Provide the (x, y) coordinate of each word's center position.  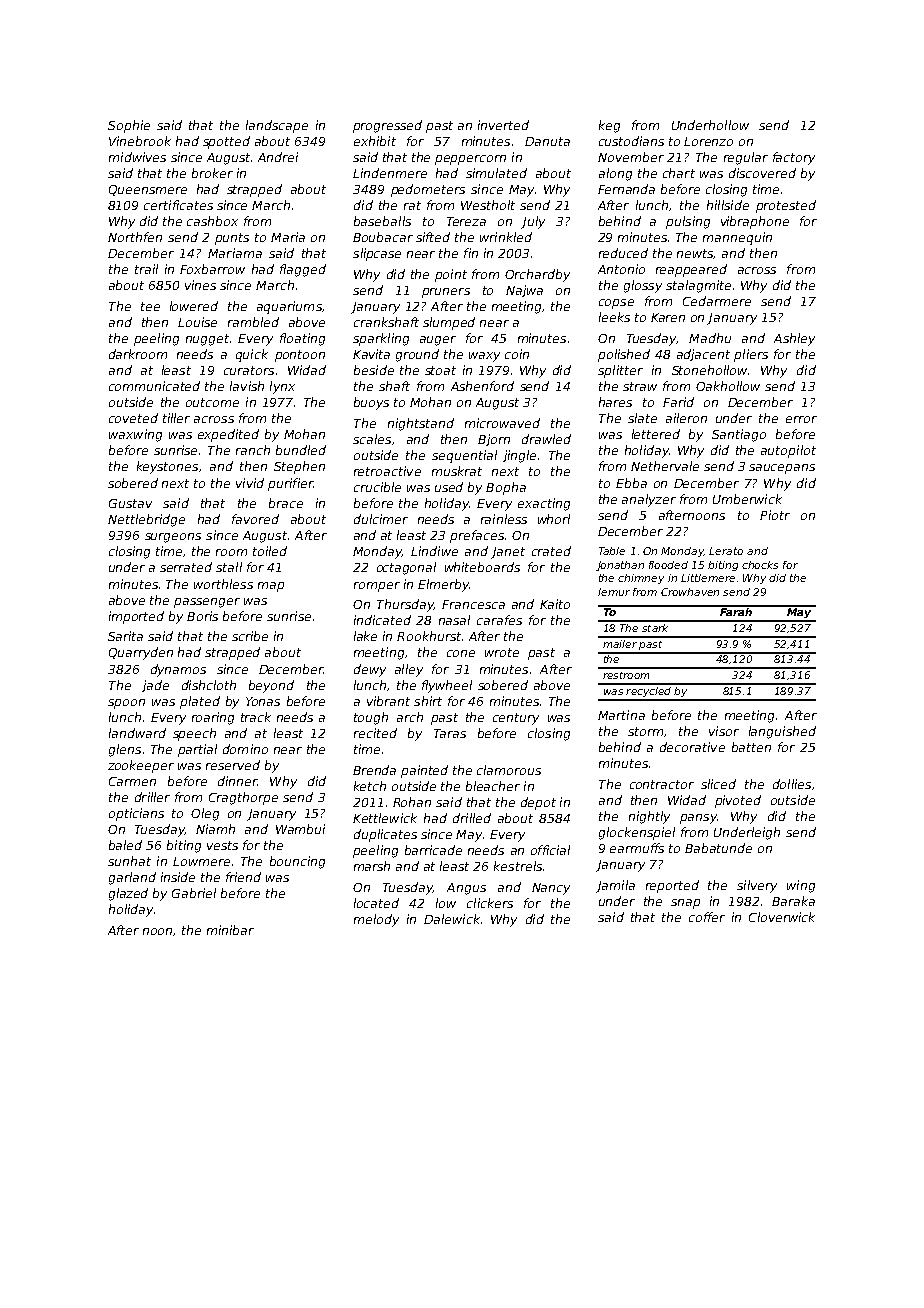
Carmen (132, 781)
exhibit (375, 141)
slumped (449, 323)
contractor (662, 784)
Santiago (739, 435)
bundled (301, 450)
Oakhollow (728, 386)
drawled (546, 439)
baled (125, 845)
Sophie (129, 126)
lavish (247, 386)
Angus (466, 889)
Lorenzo (708, 141)
